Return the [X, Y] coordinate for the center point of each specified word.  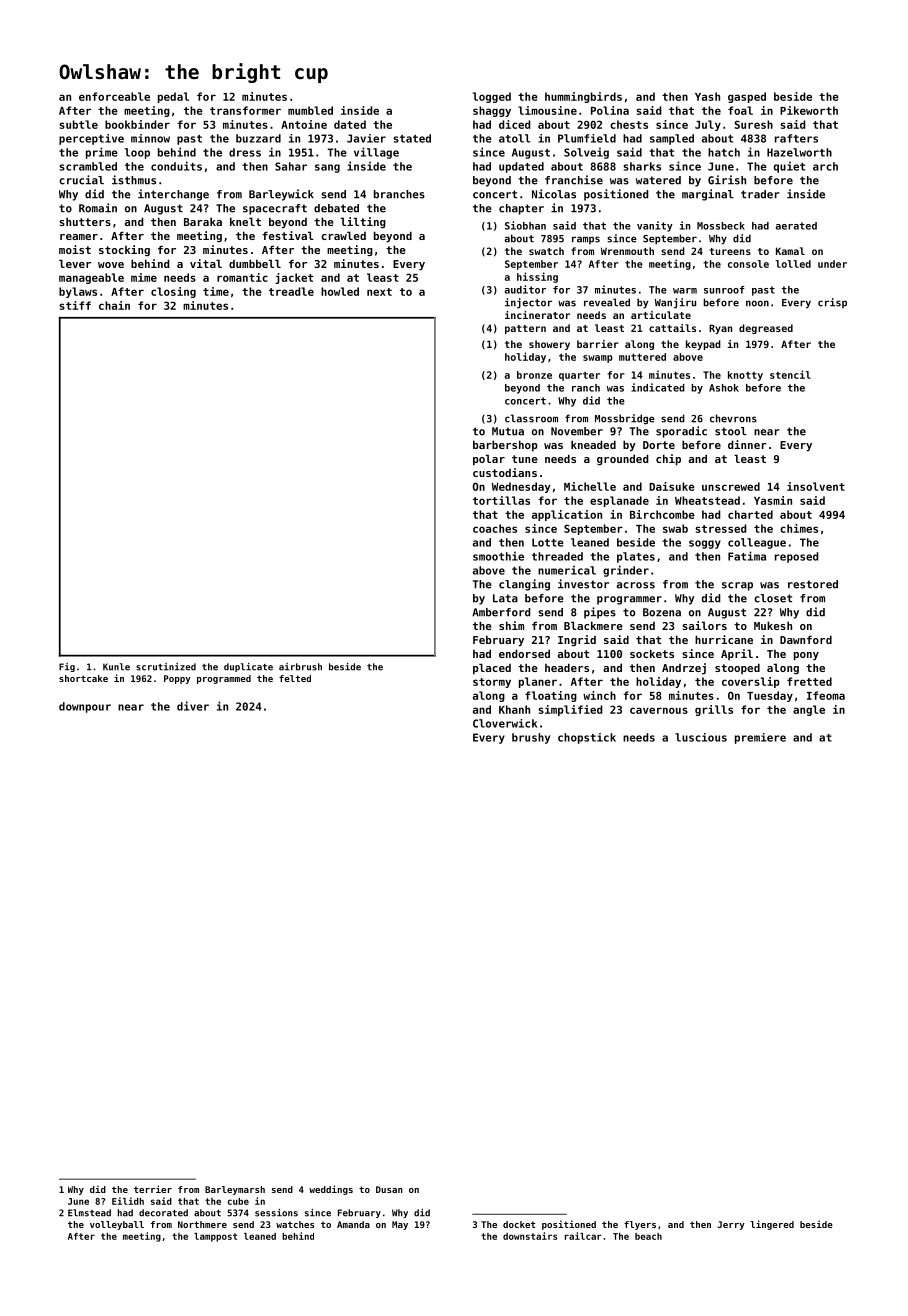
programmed [224, 679]
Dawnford [806, 639]
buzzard [258, 138]
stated [412, 138]
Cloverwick [505, 723]
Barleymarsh [235, 1190]
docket [519, 1224]
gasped [747, 97]
